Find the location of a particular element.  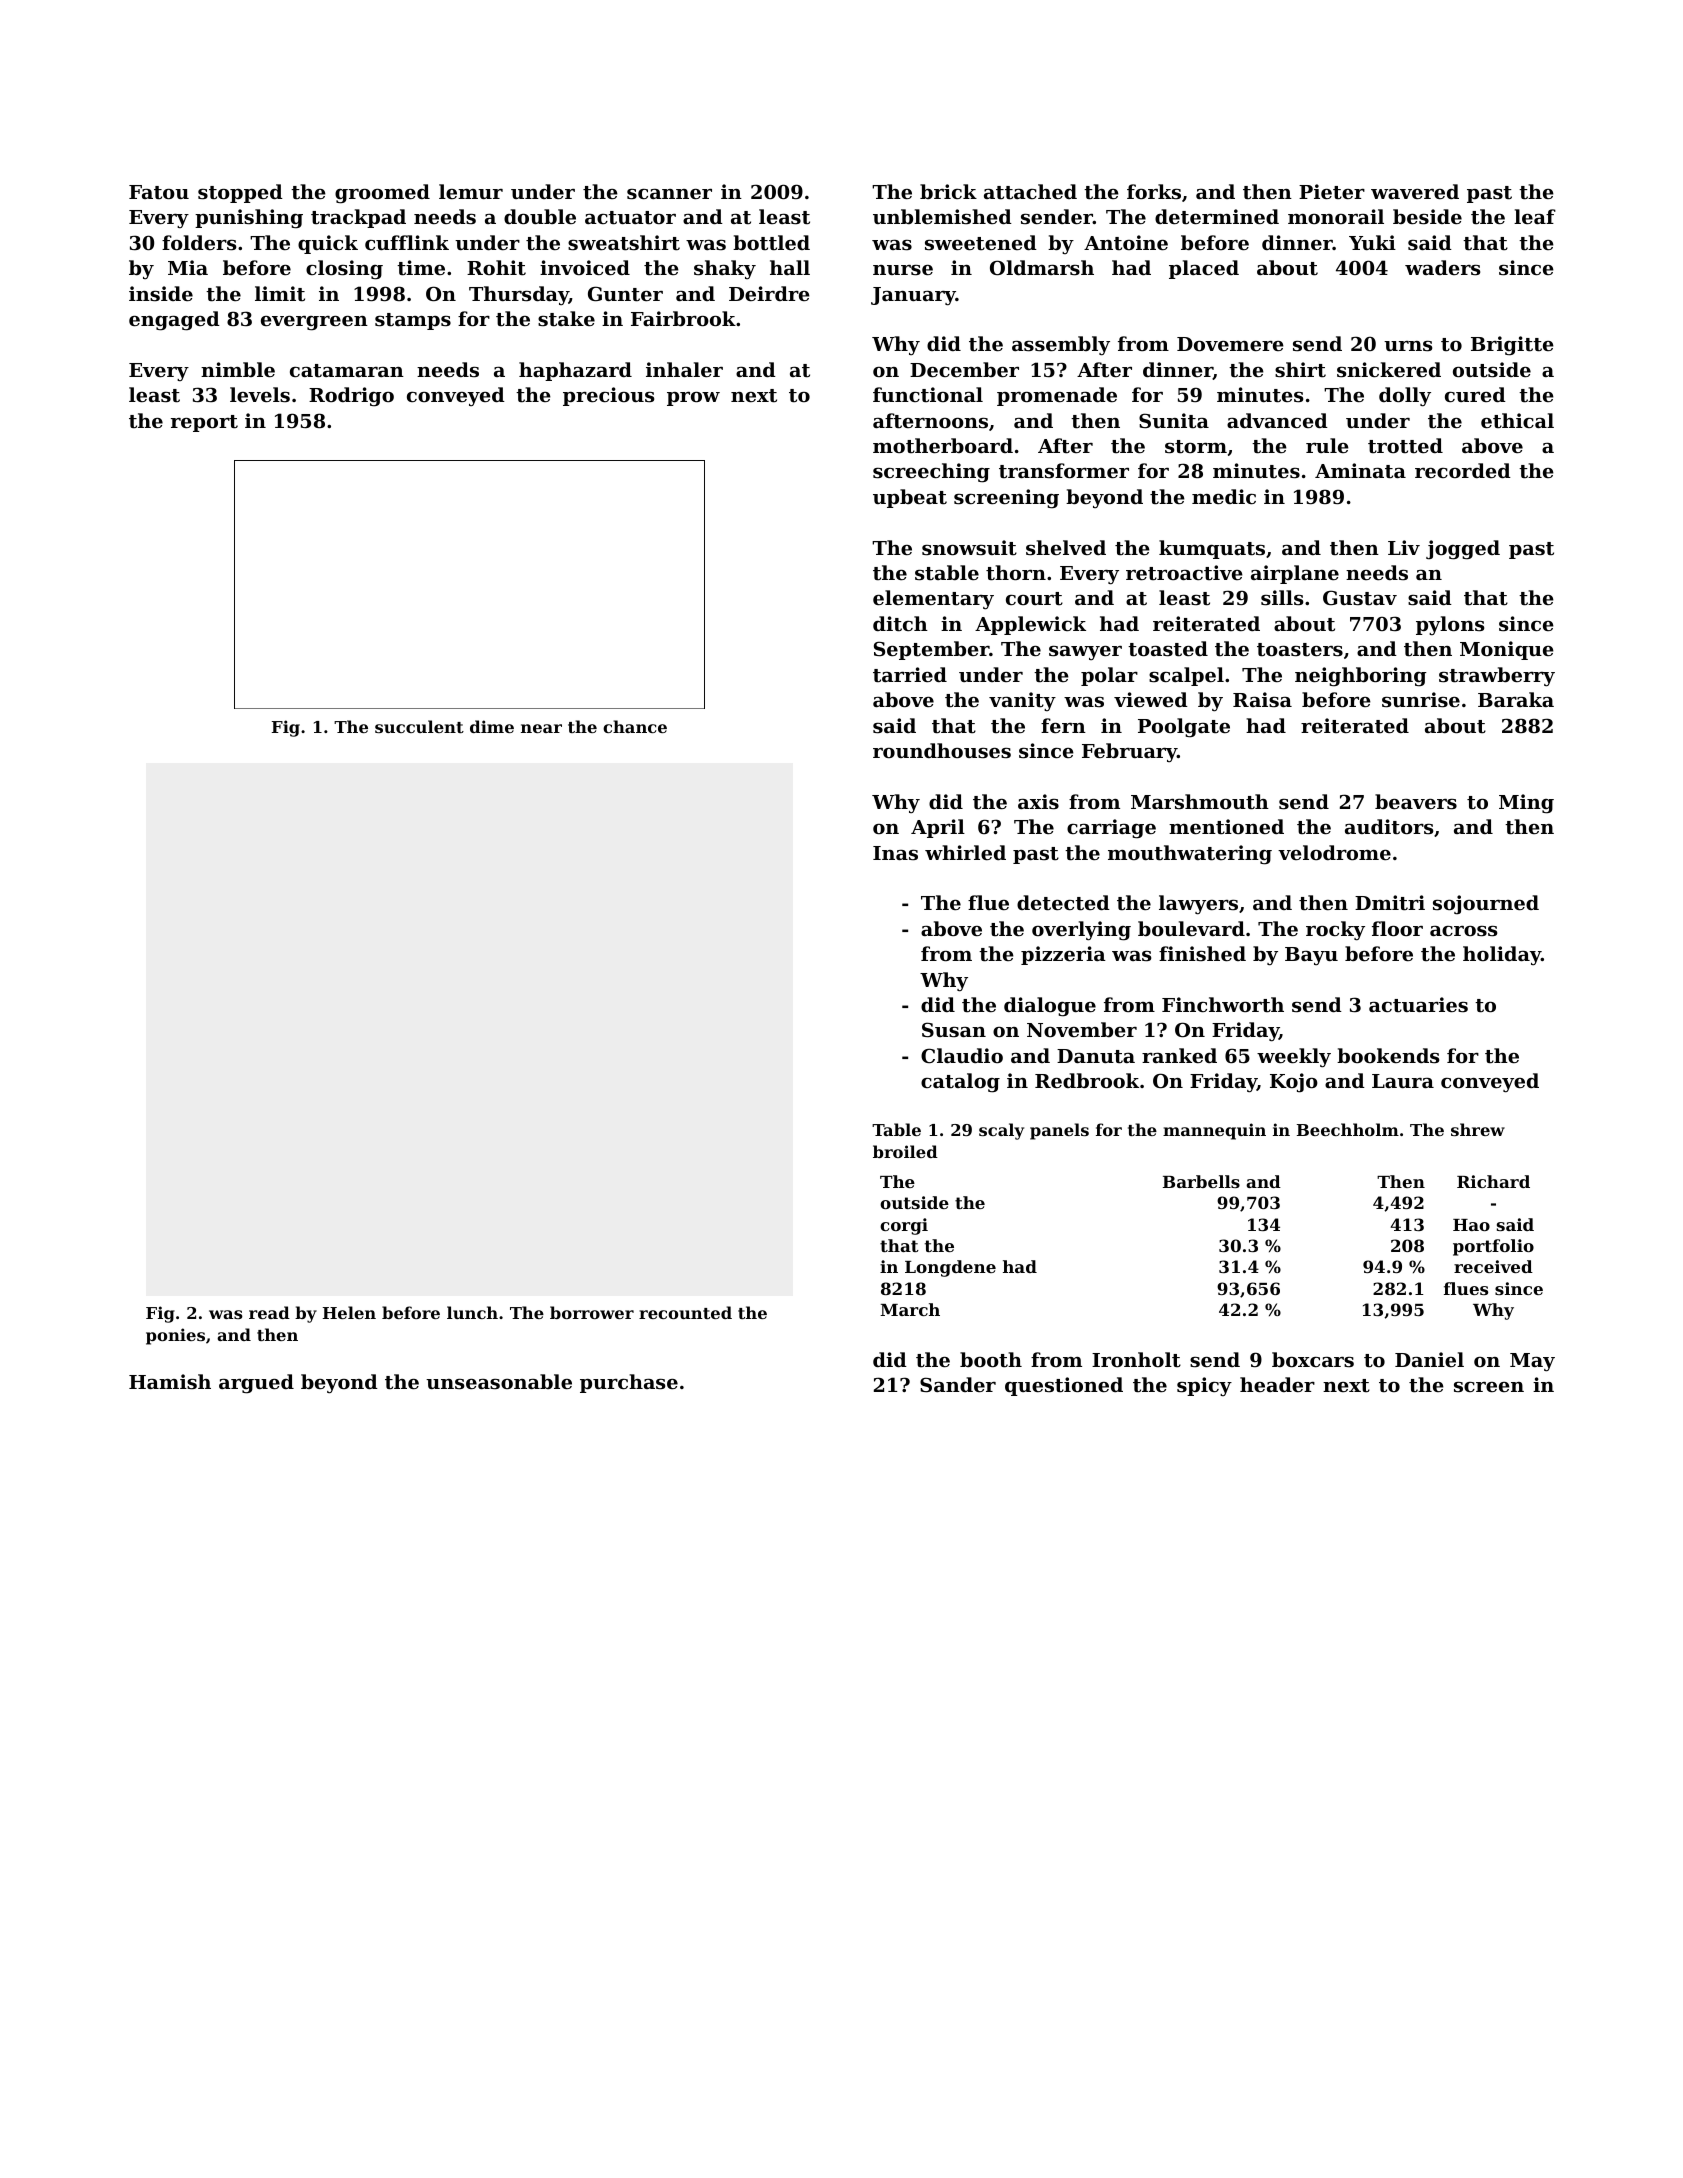

Fatou is located at coordinates (159, 192).
